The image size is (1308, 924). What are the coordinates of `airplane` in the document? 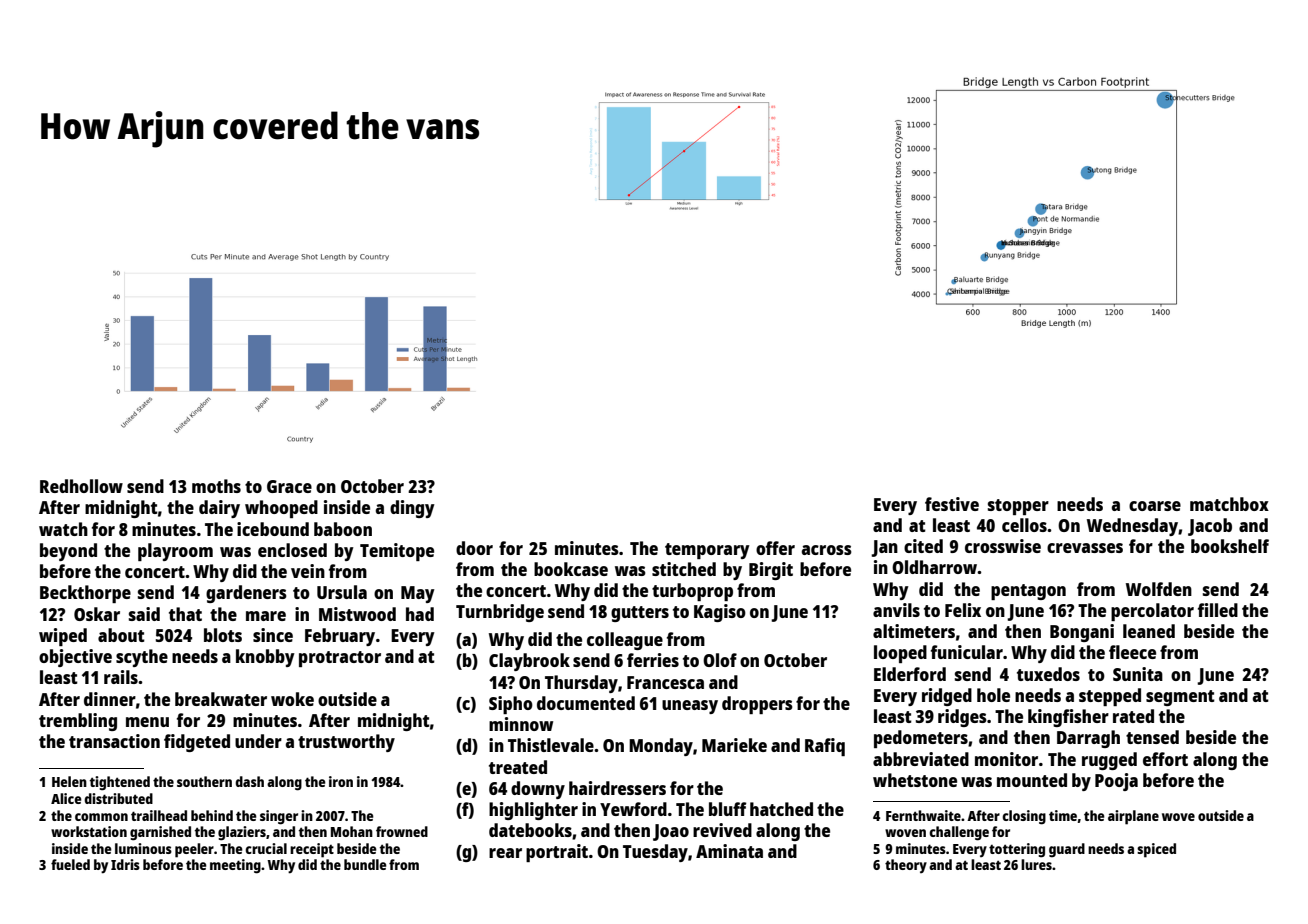 It's located at (1133, 817).
